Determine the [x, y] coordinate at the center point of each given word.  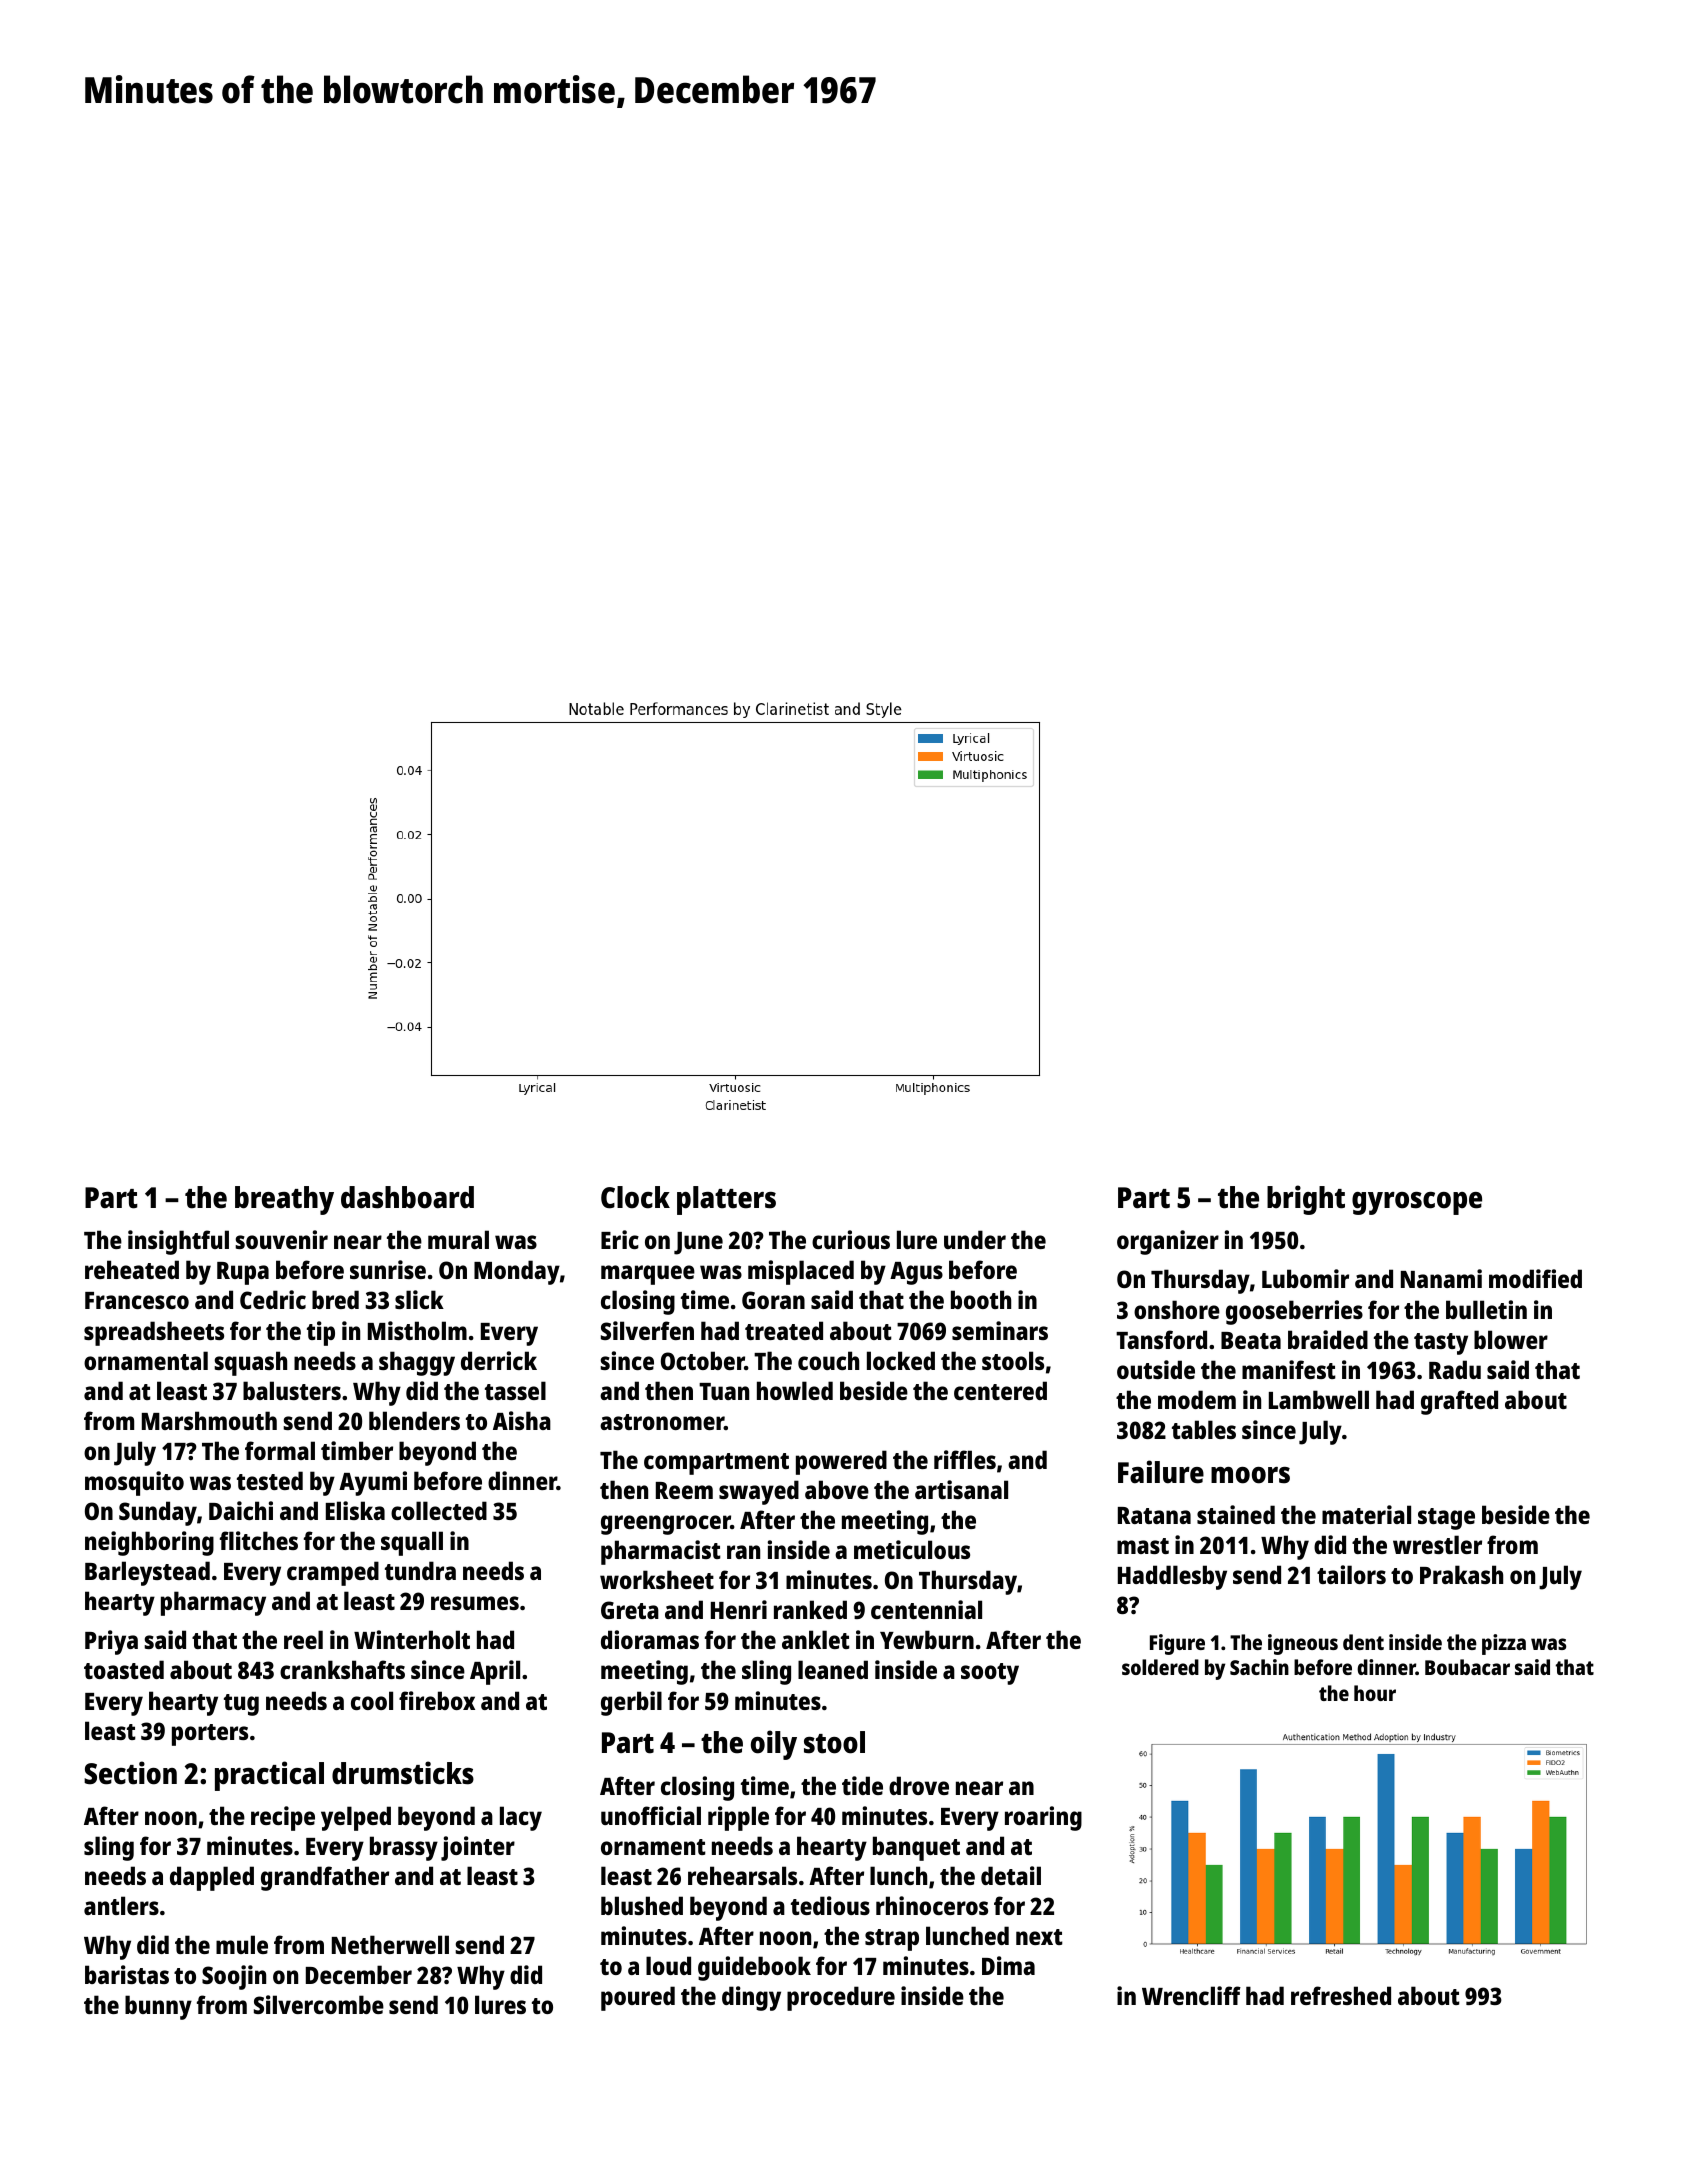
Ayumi [373, 1483]
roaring [1043, 1818]
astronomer [662, 1422]
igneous [1303, 1644]
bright [1306, 1200]
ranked [810, 1609]
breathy [284, 1200]
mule [242, 1944]
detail [1011, 1875]
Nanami [1441, 1278]
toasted [124, 1669]
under [975, 1239]
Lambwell [1319, 1399]
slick [419, 1299]
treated [784, 1330]
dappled [212, 1878]
